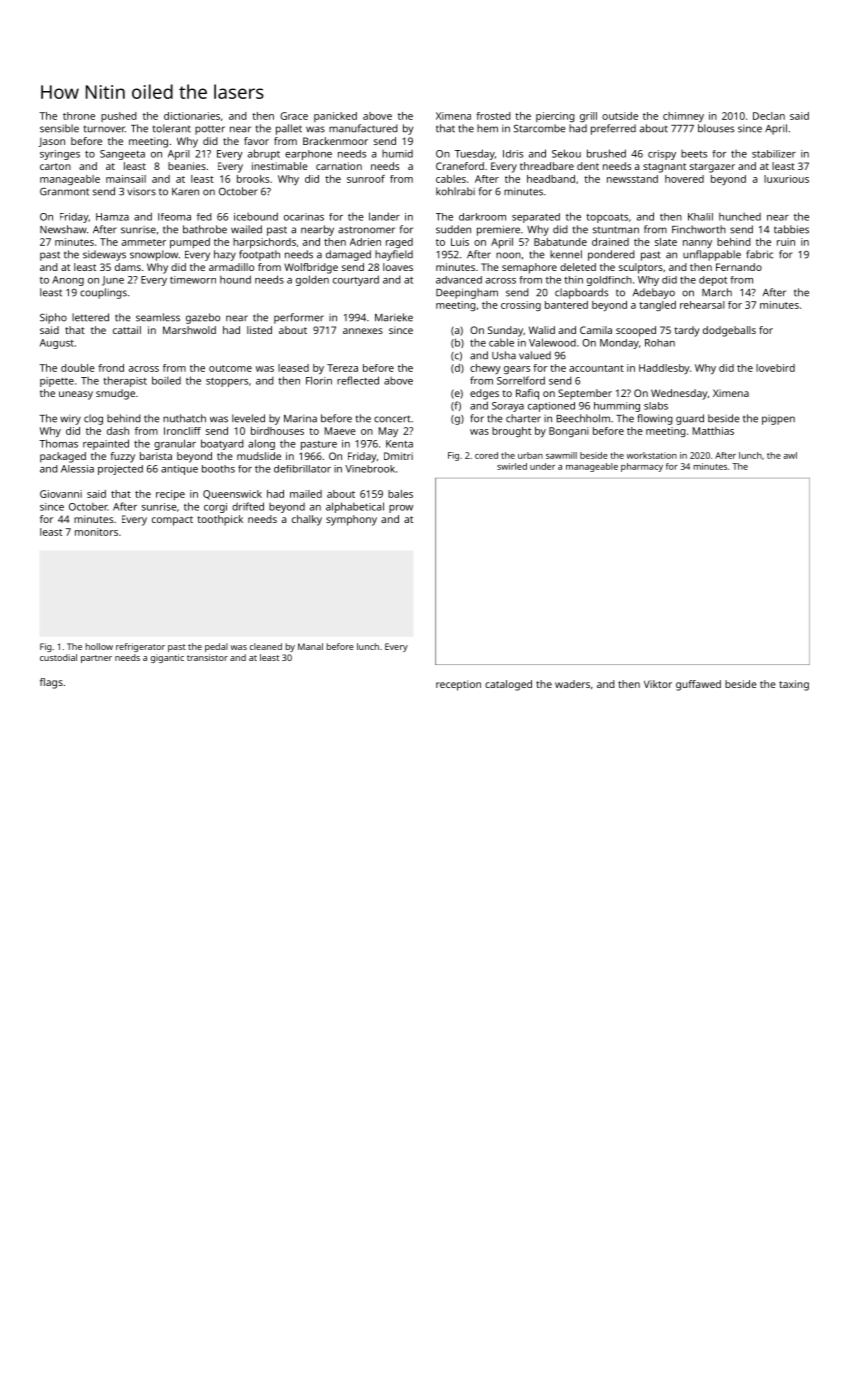  I want to click on Manal, so click(310, 646).
